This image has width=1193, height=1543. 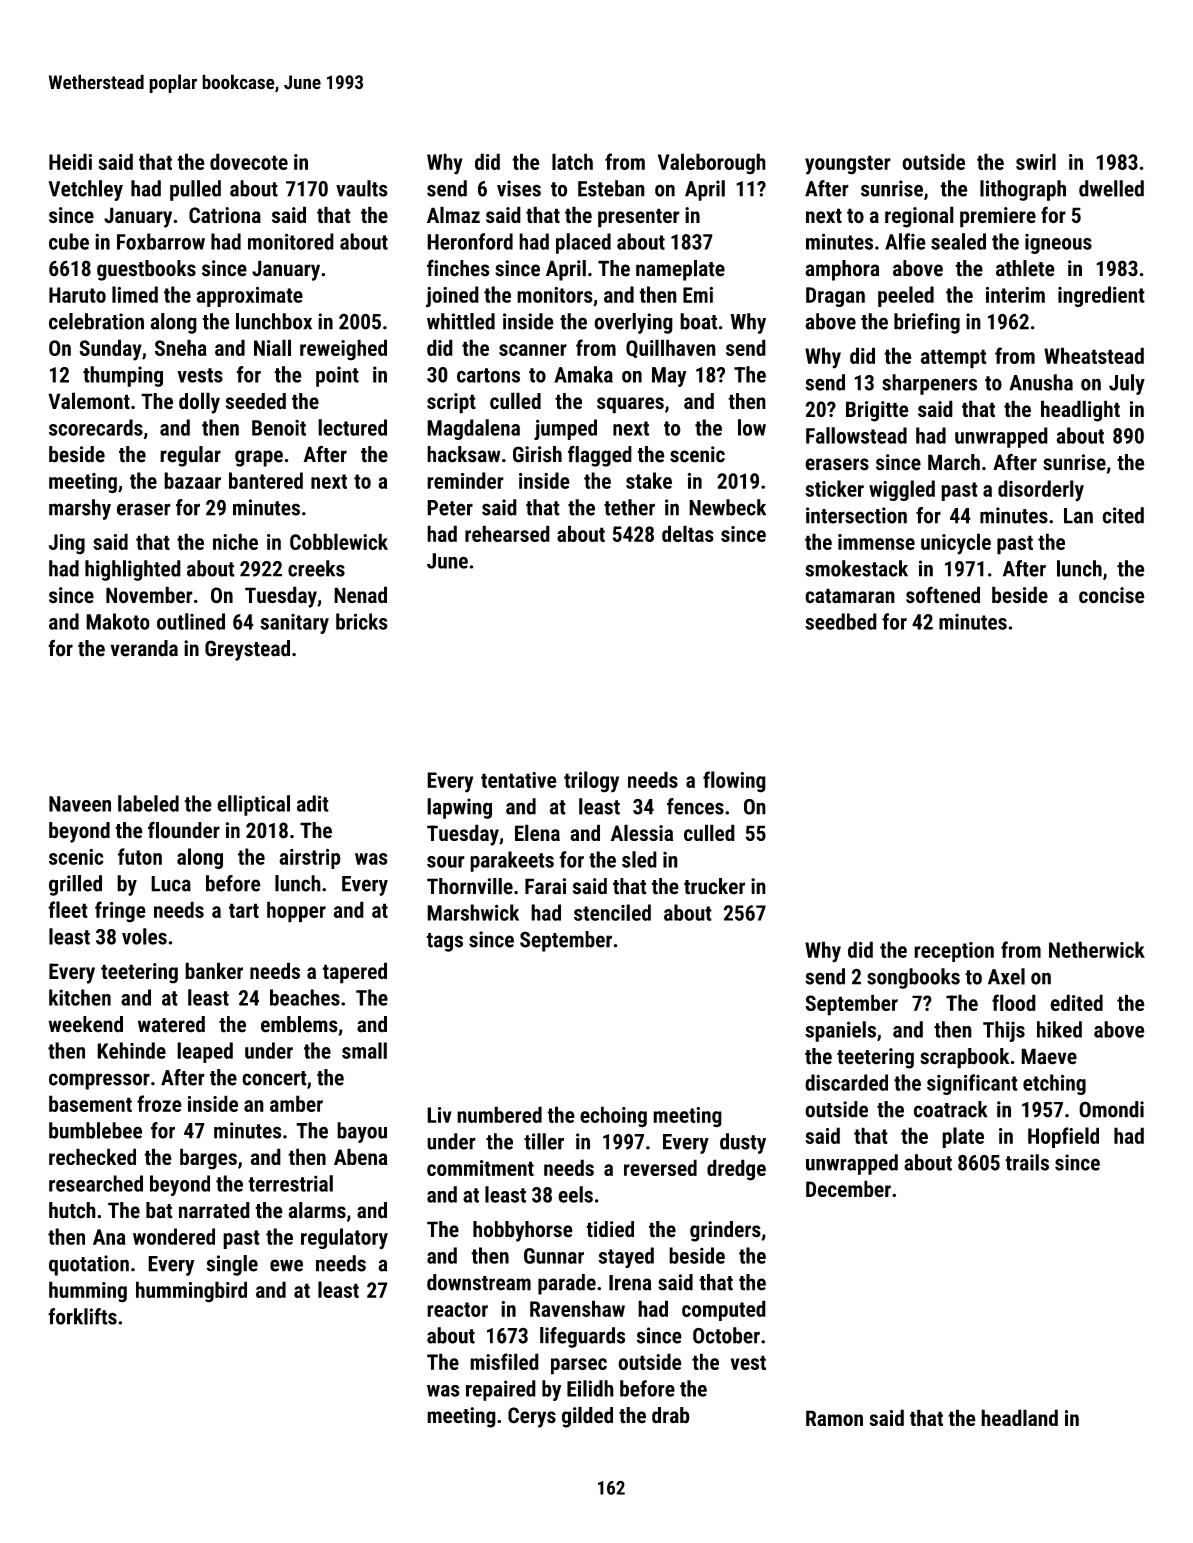 I want to click on Heidi, so click(x=70, y=161).
